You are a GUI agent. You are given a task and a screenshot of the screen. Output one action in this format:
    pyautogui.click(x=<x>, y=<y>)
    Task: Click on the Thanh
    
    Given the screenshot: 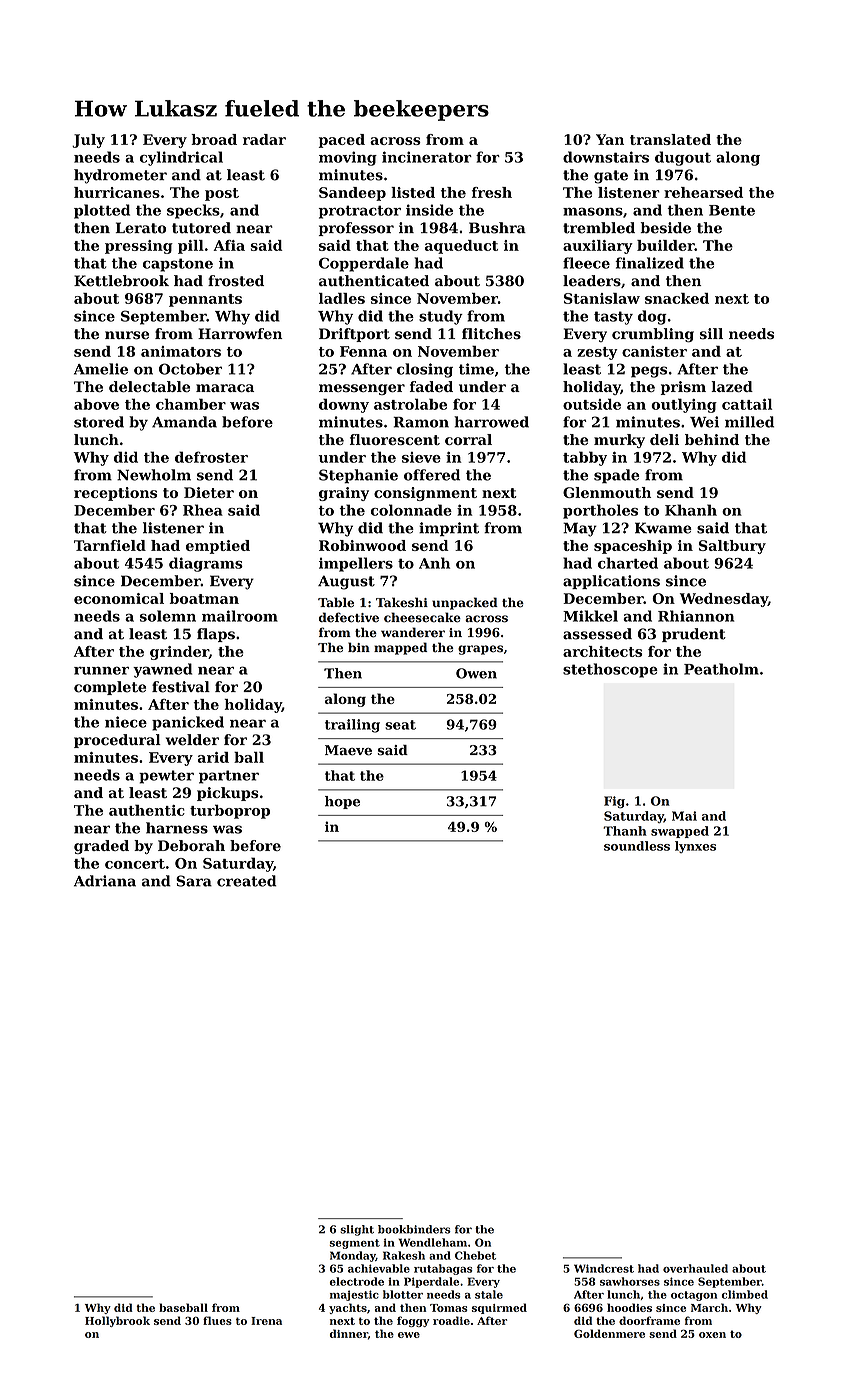 What is the action you would take?
    pyautogui.click(x=625, y=831)
